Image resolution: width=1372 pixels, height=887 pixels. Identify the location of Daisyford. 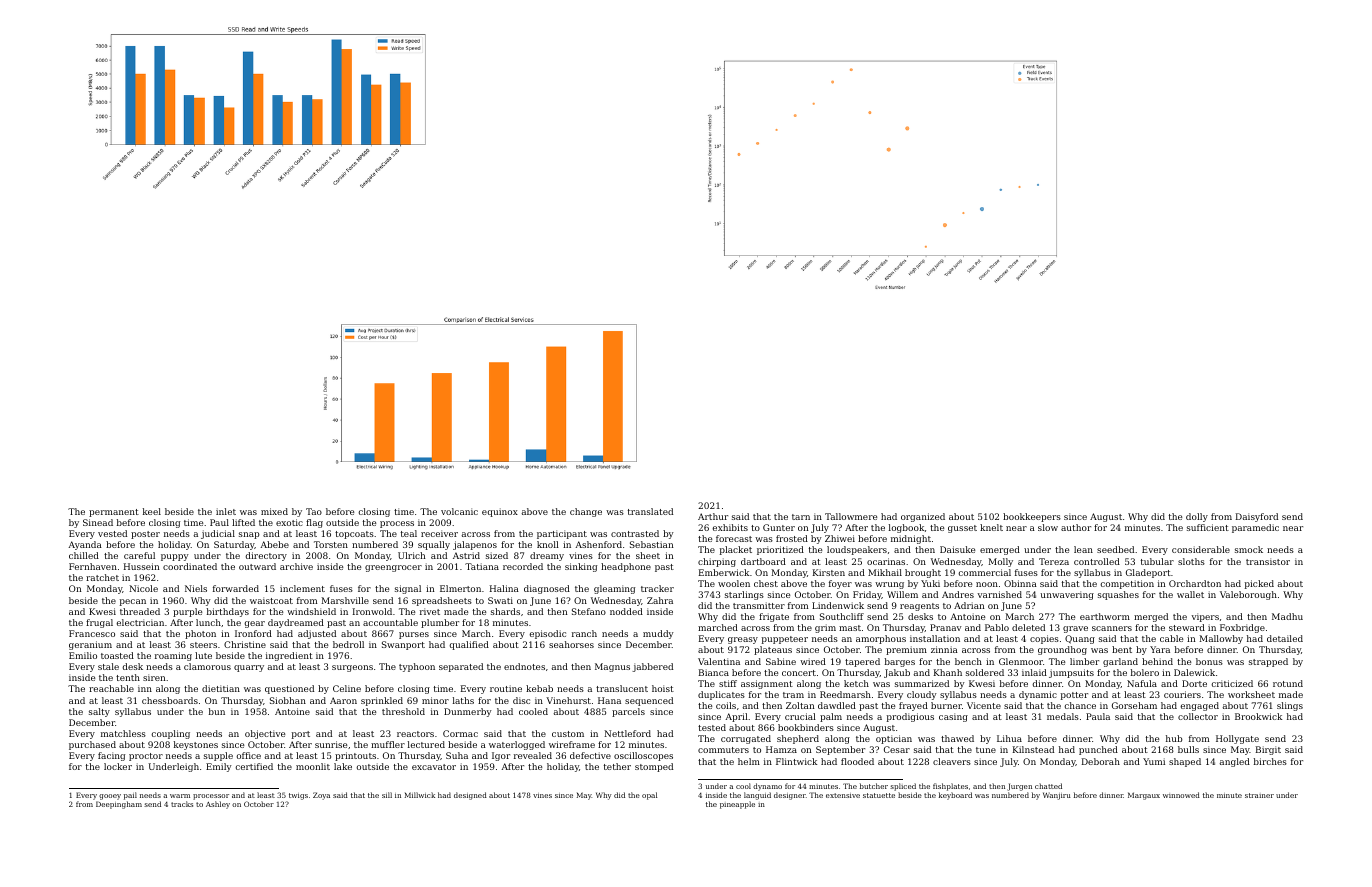
(1257, 517).
